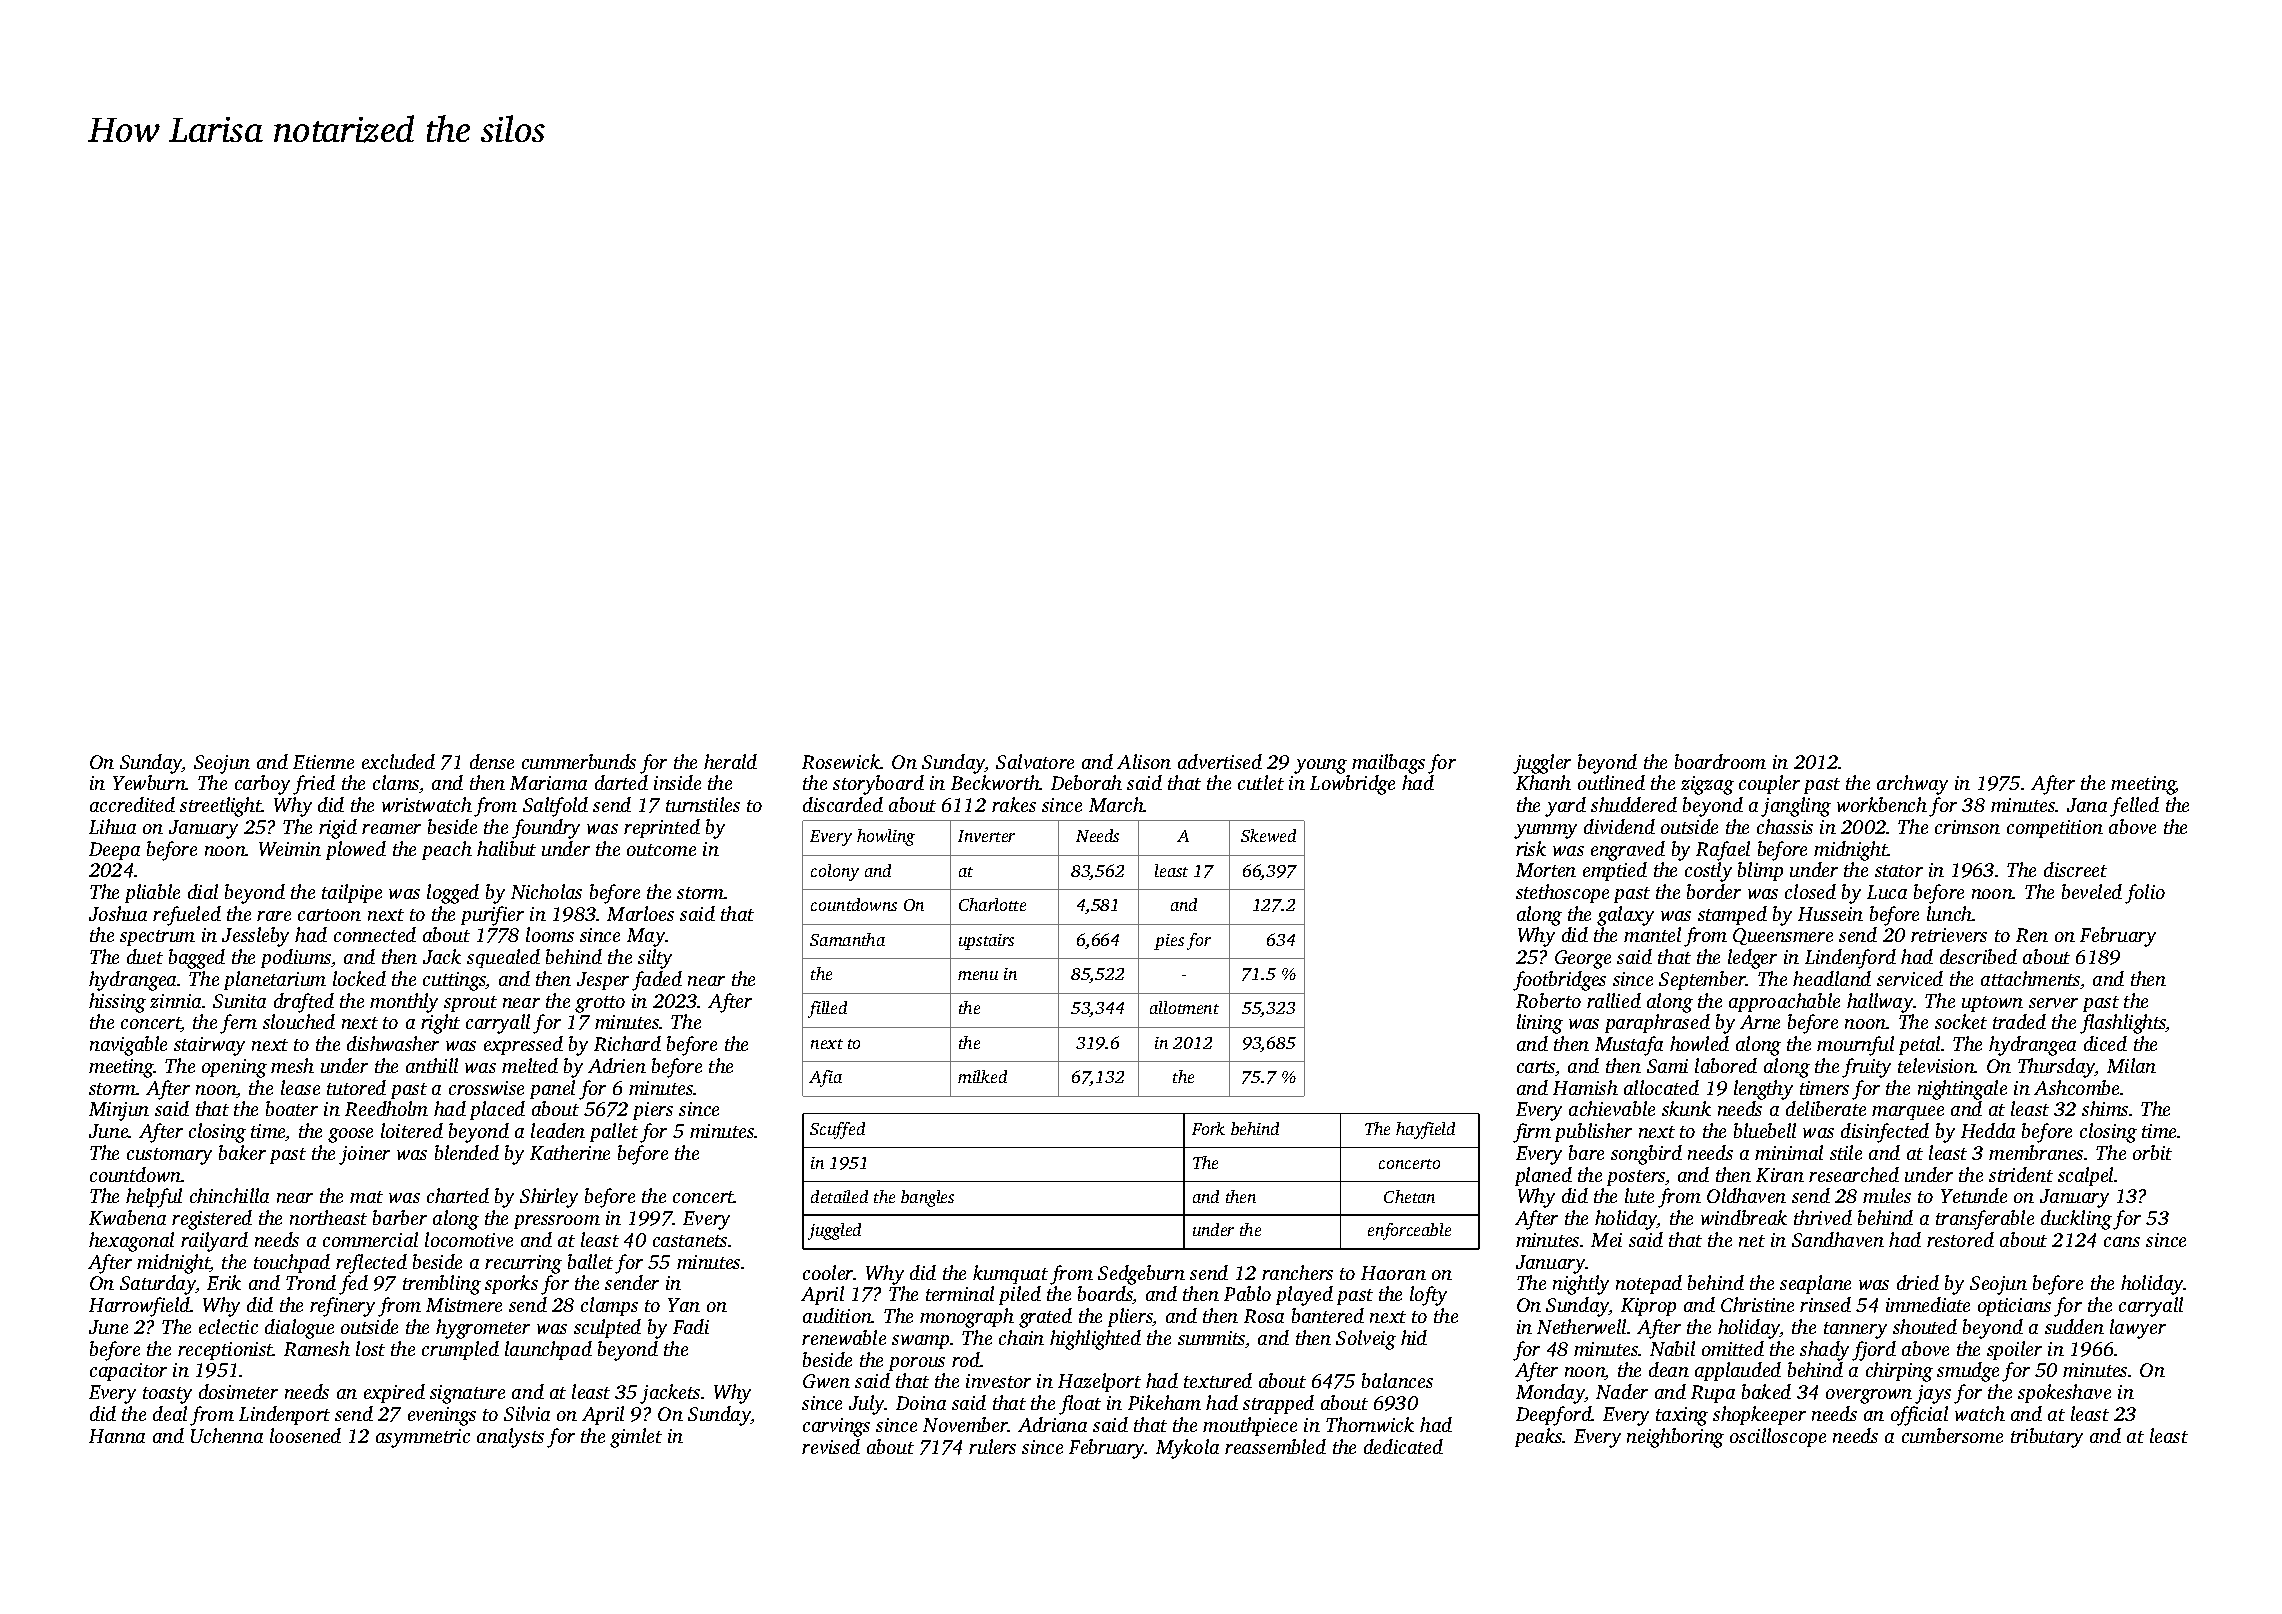  What do you see at coordinates (1919, 1416) in the image?
I see `official` at bounding box center [1919, 1416].
